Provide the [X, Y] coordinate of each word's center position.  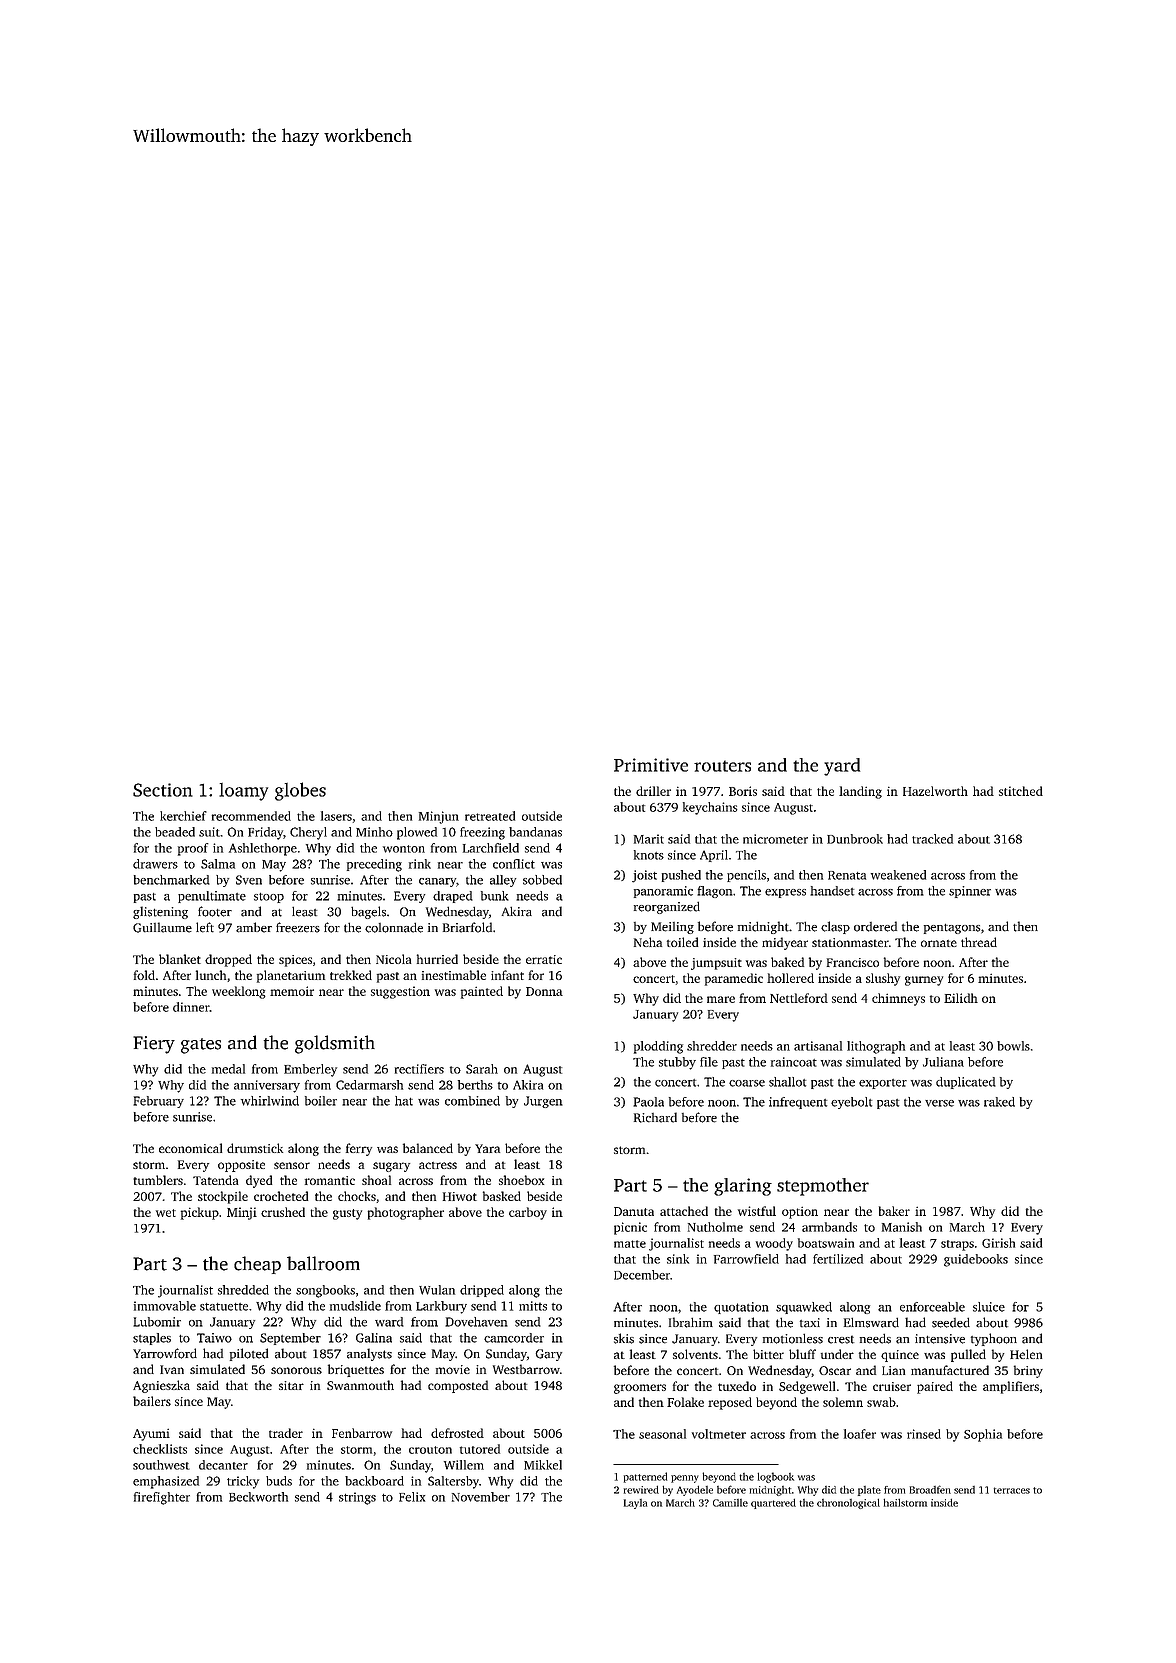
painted [482, 992]
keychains [710, 808]
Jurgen [543, 1102]
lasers [336, 816]
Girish [998, 1243]
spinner [970, 892]
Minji [242, 1213]
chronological [848, 1503]
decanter [223, 1465]
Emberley [310, 1070]
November [481, 1497]
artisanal [818, 1046]
